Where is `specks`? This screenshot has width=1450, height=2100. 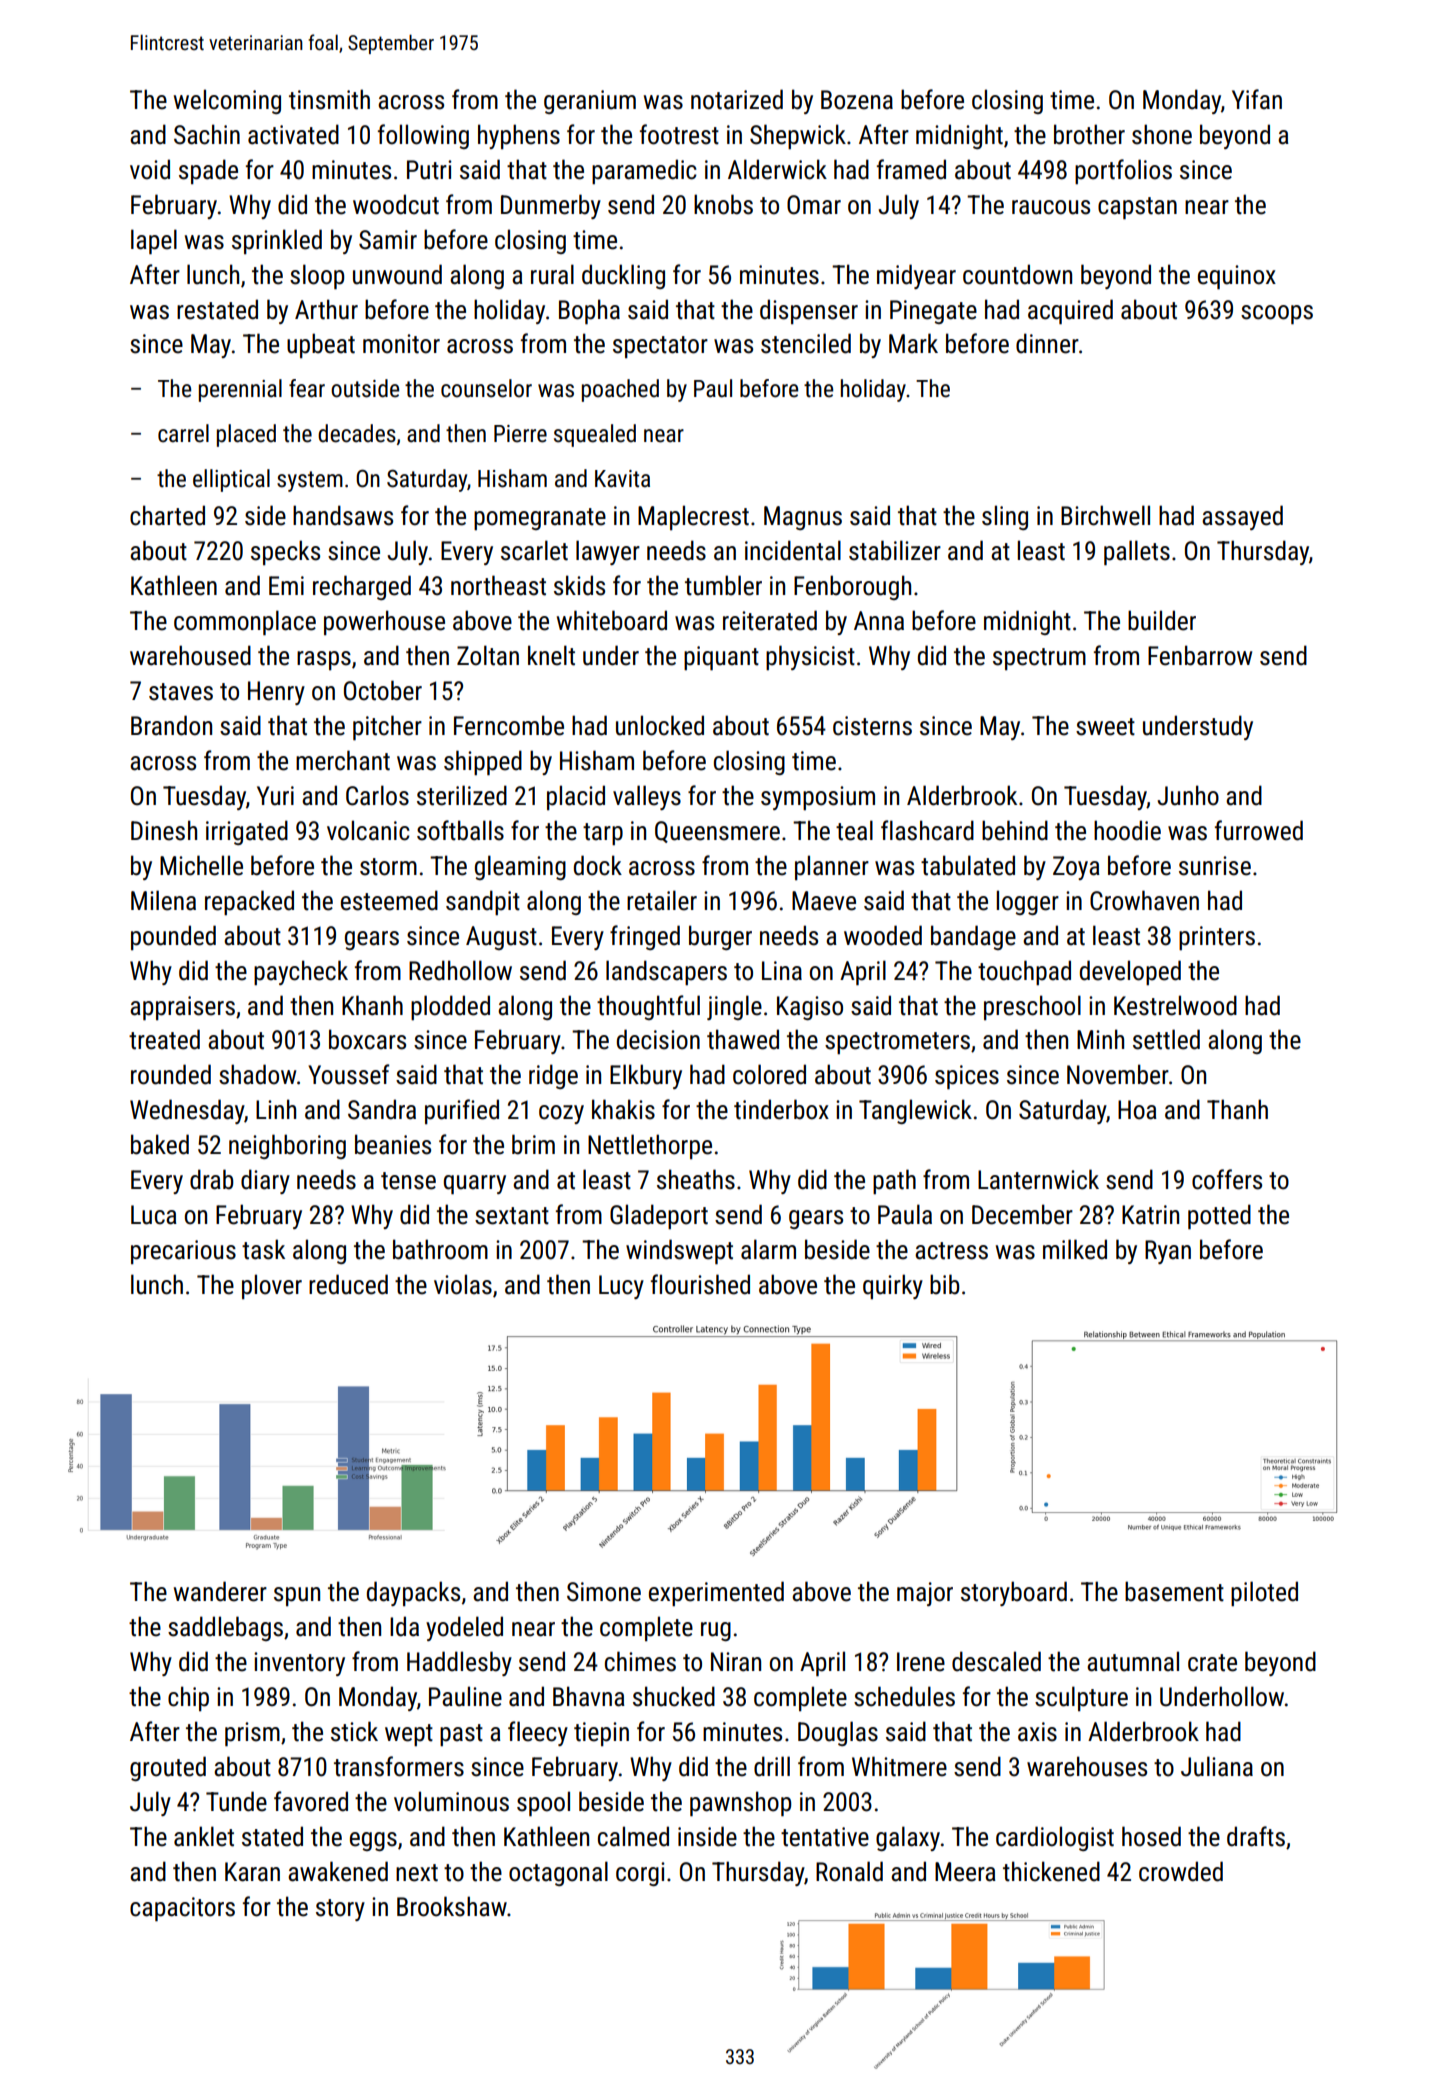
specks is located at coordinates (285, 552).
